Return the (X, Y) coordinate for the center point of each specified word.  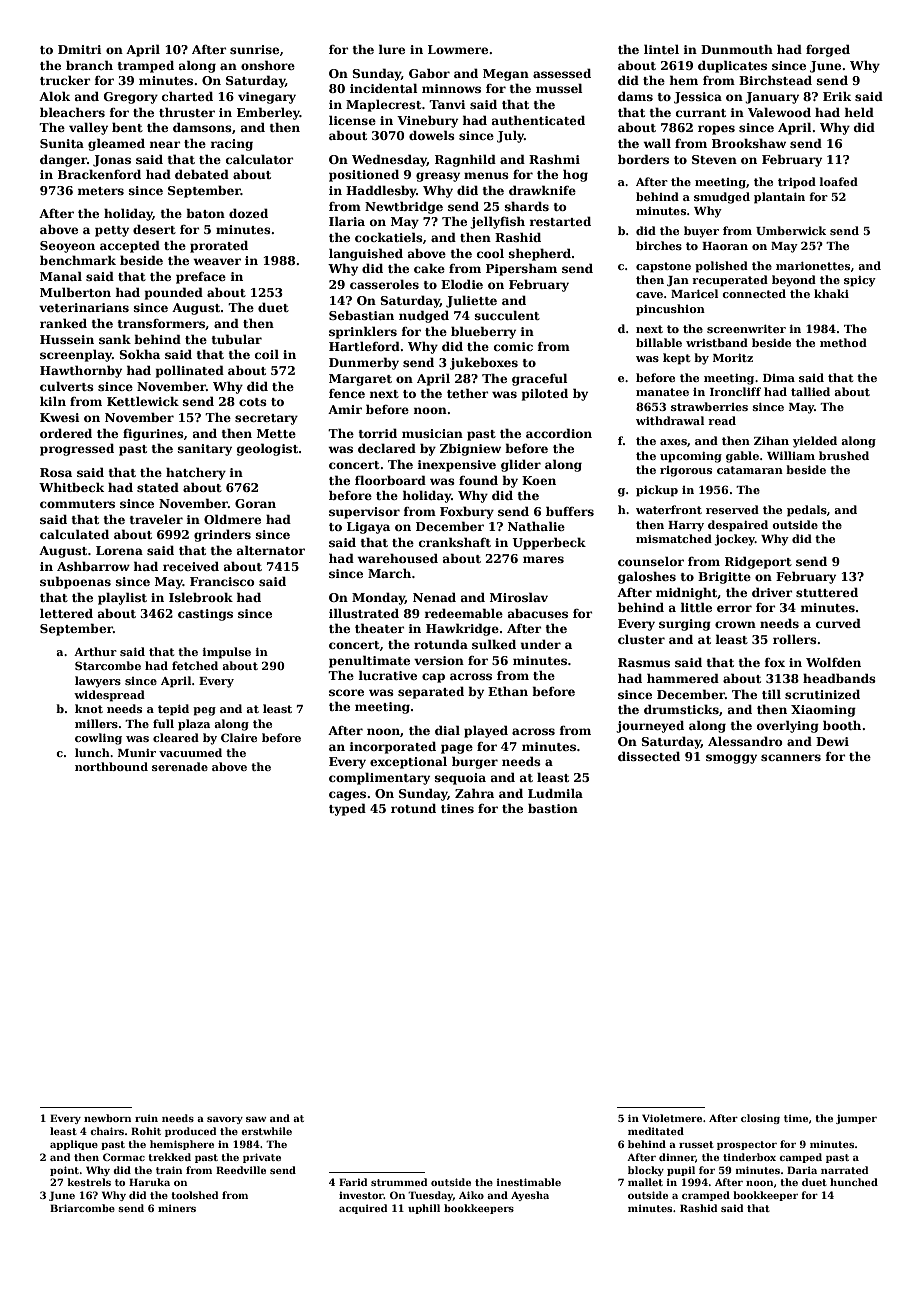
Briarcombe (82, 1208)
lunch (92, 752)
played (486, 731)
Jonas (112, 161)
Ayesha (530, 1196)
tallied (810, 391)
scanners (791, 757)
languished (366, 254)
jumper (856, 1119)
